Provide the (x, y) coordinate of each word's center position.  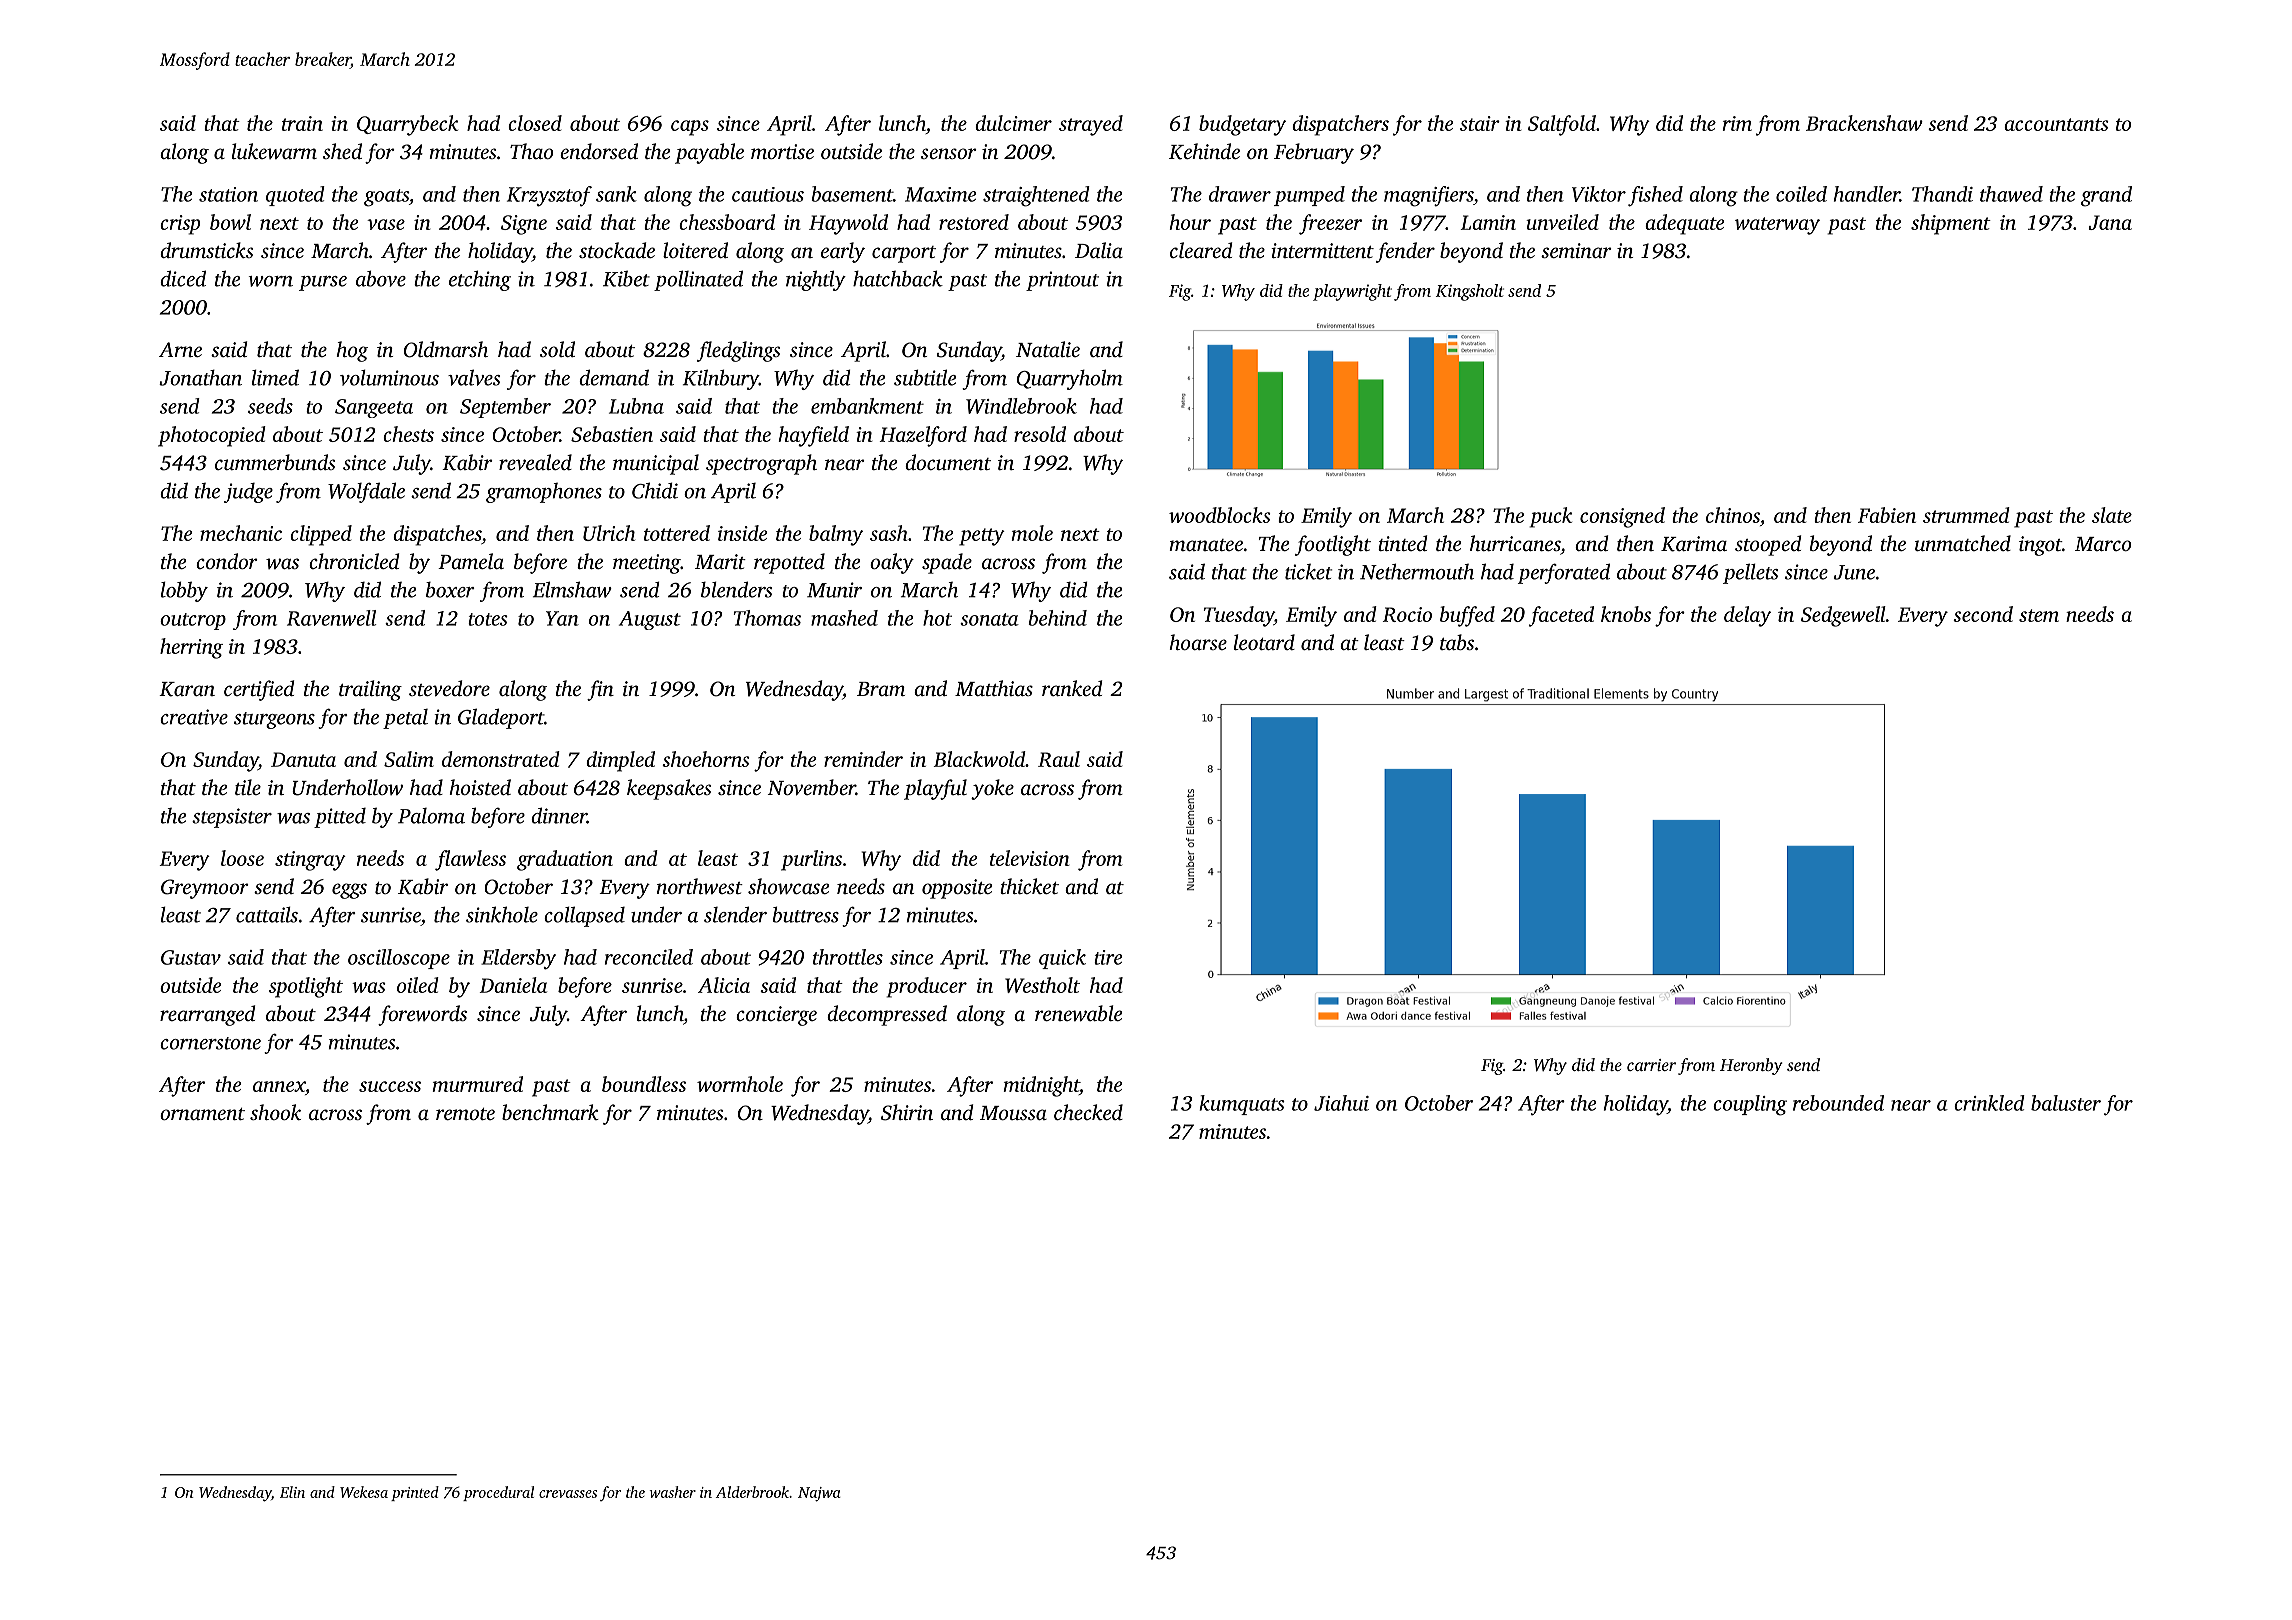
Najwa (819, 1494)
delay (1747, 616)
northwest (700, 886)
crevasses (568, 1494)
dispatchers (1340, 125)
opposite (957, 889)
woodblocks (1220, 515)
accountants (2056, 124)
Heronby (1751, 1066)
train (302, 123)
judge (248, 493)
